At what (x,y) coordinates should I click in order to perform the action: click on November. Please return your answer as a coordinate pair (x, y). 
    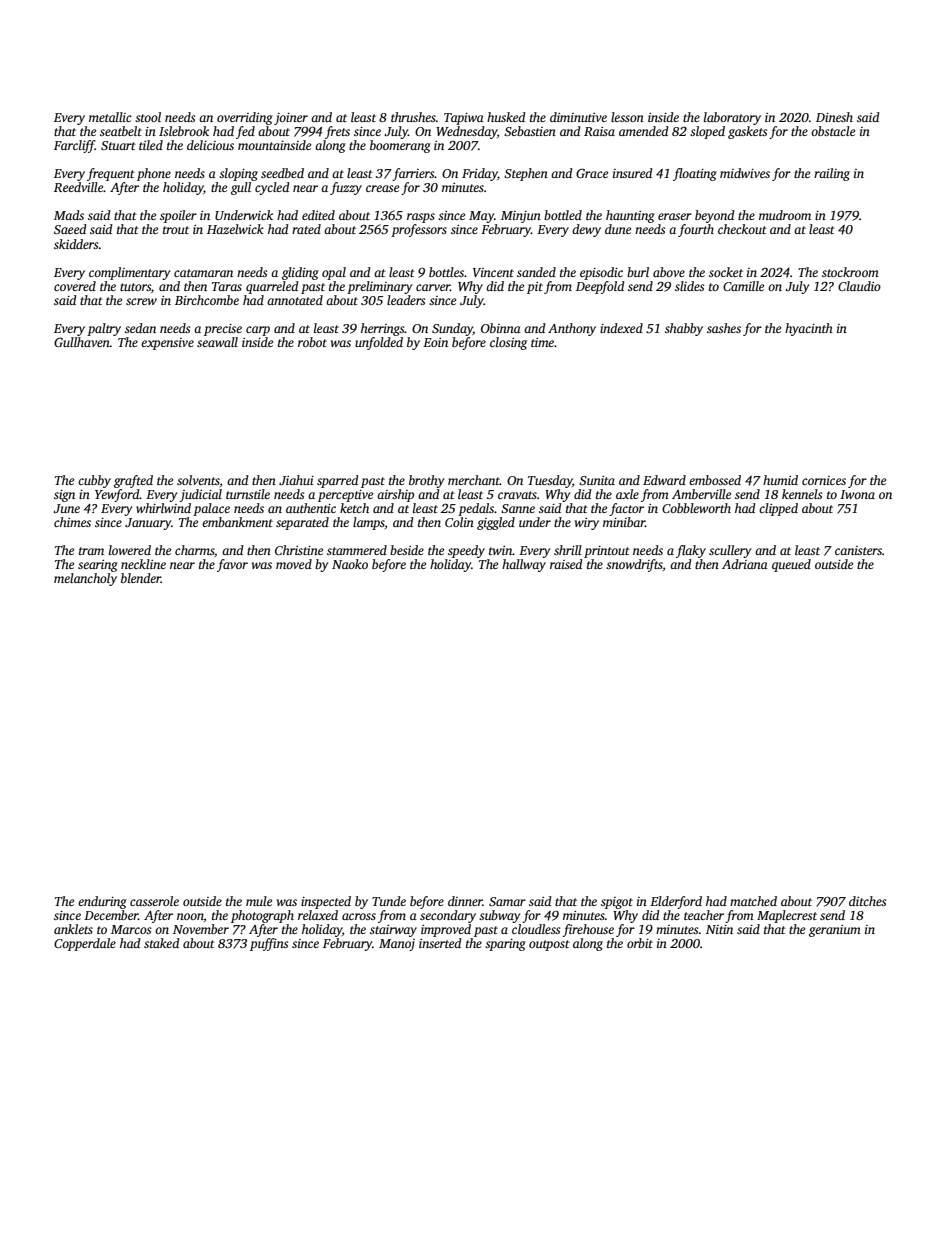
    Looking at the image, I should click on (201, 929).
